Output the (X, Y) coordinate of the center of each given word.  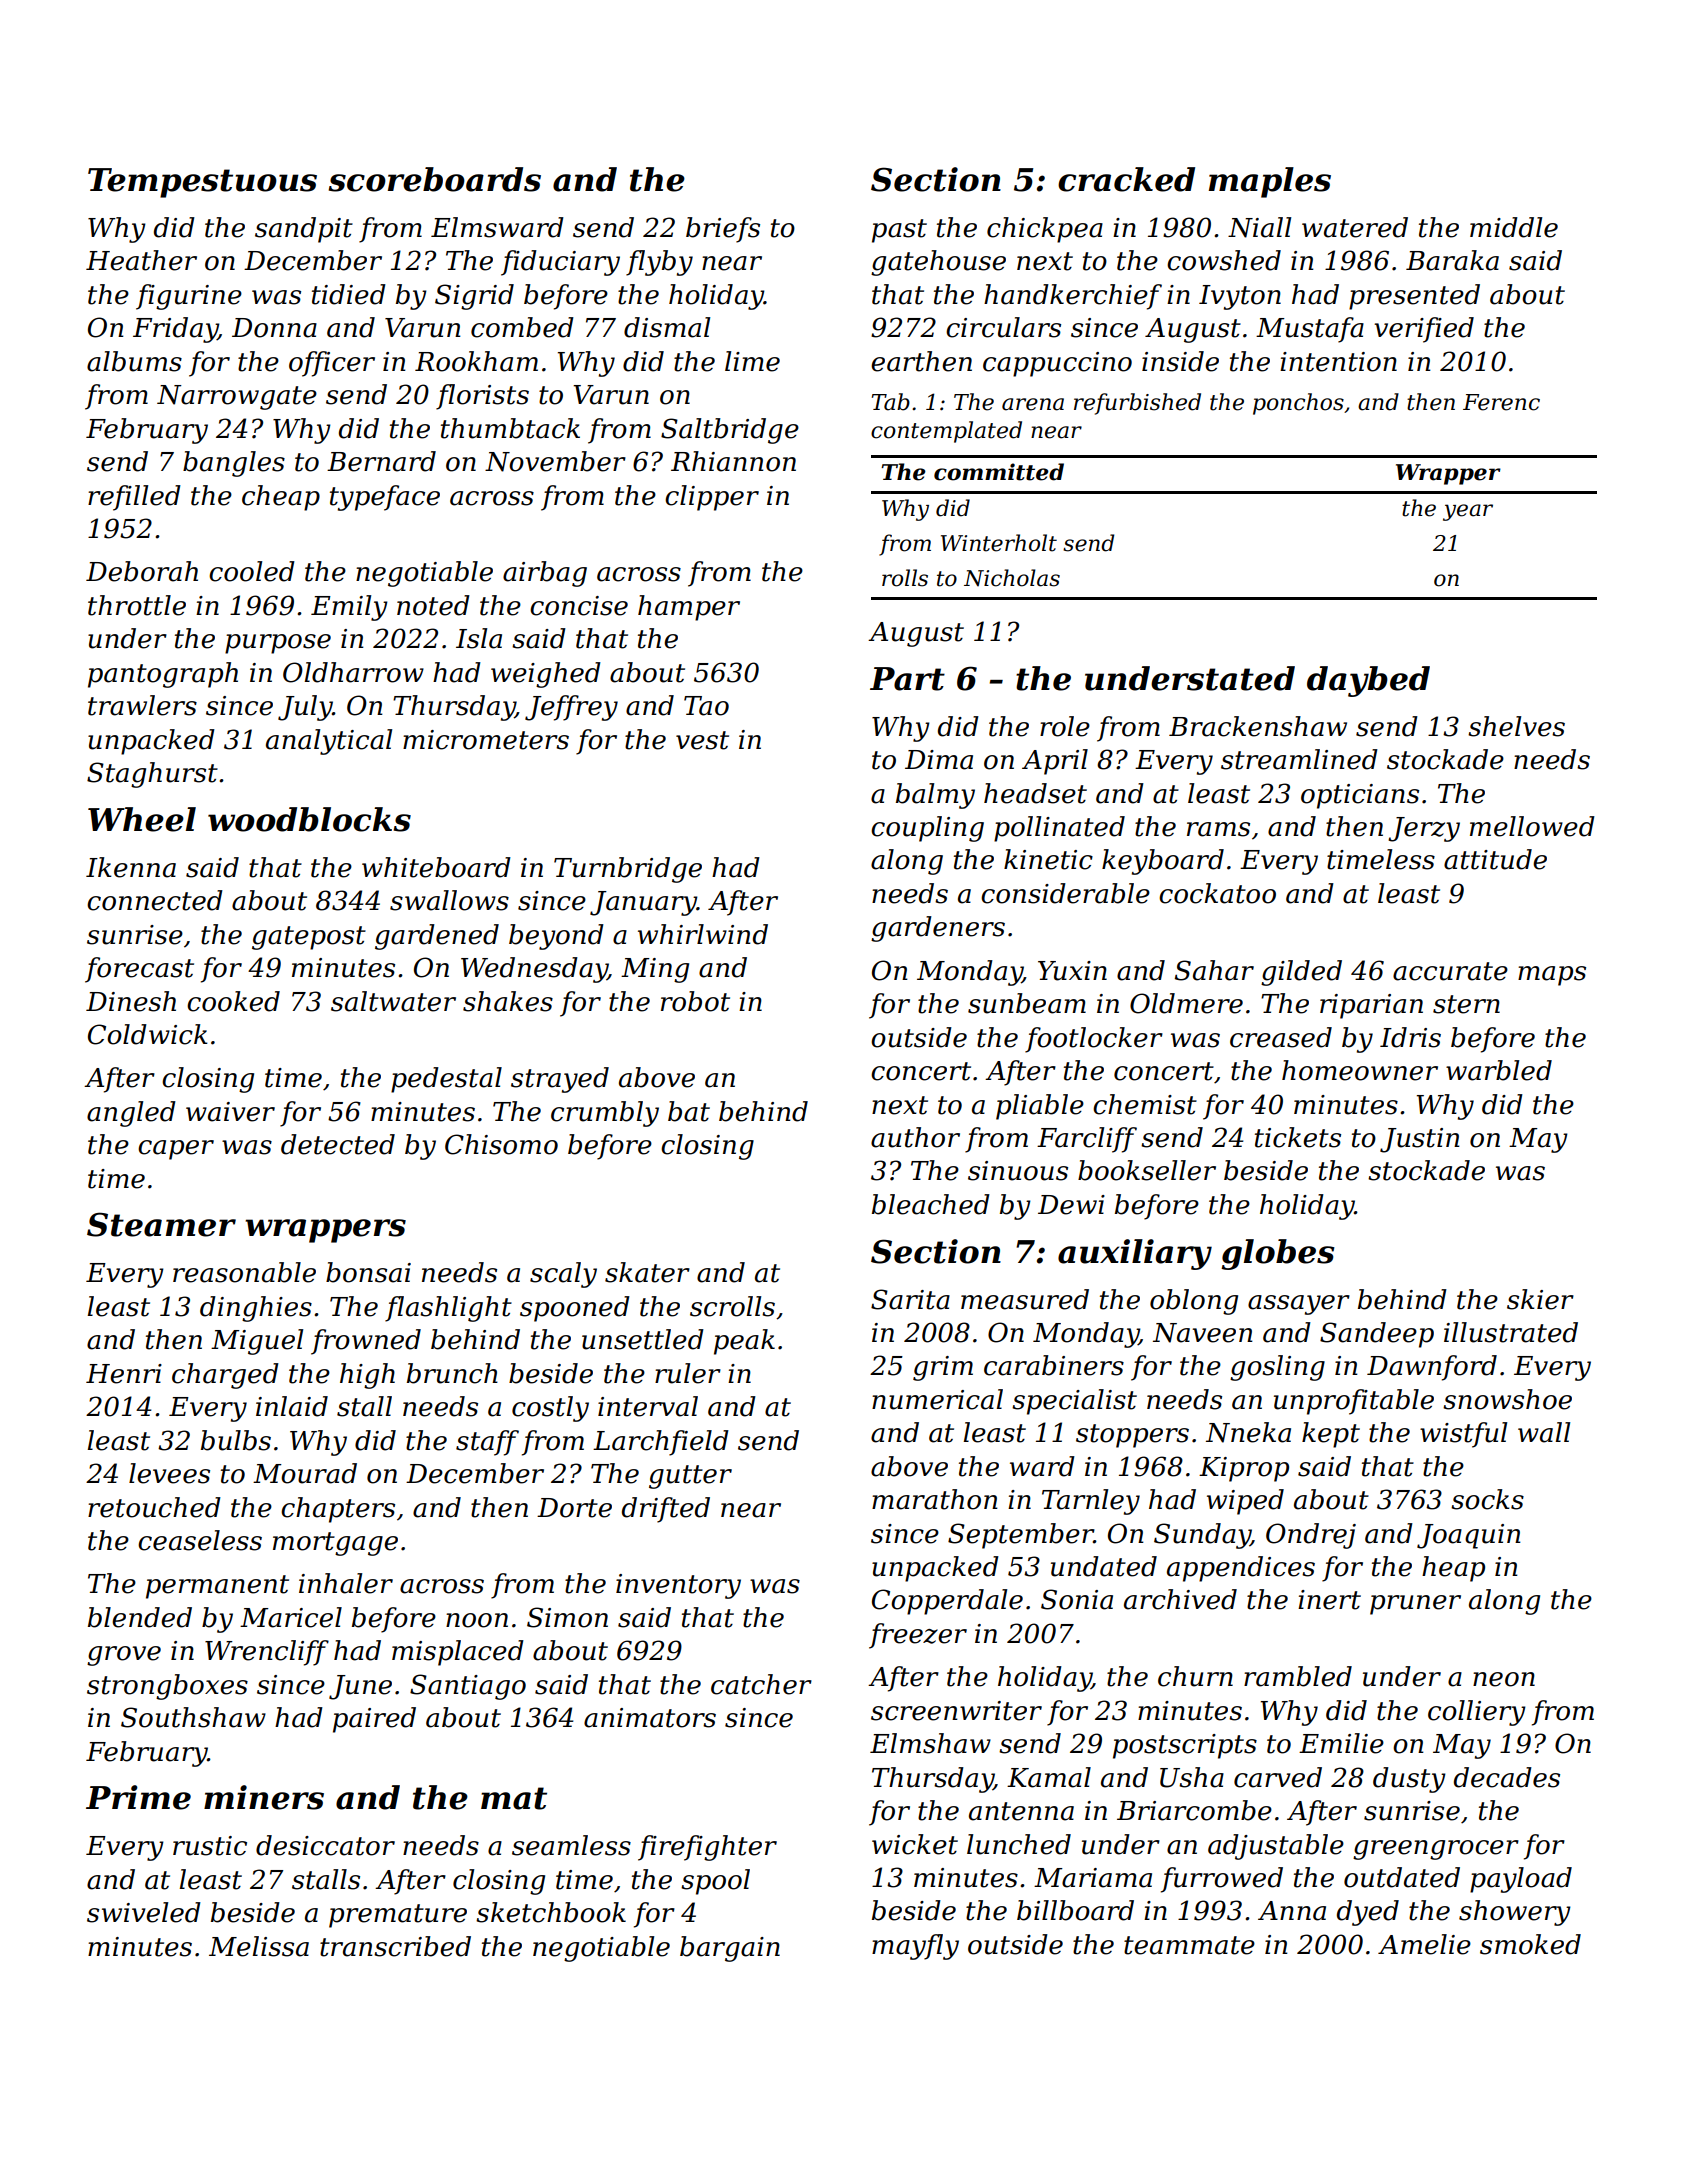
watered (1355, 227)
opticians (1360, 796)
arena (1033, 404)
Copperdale (947, 1602)
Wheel (142, 819)
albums (134, 361)
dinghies (256, 1309)
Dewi (1071, 1205)
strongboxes (167, 1687)
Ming (655, 970)
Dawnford (1432, 1368)
